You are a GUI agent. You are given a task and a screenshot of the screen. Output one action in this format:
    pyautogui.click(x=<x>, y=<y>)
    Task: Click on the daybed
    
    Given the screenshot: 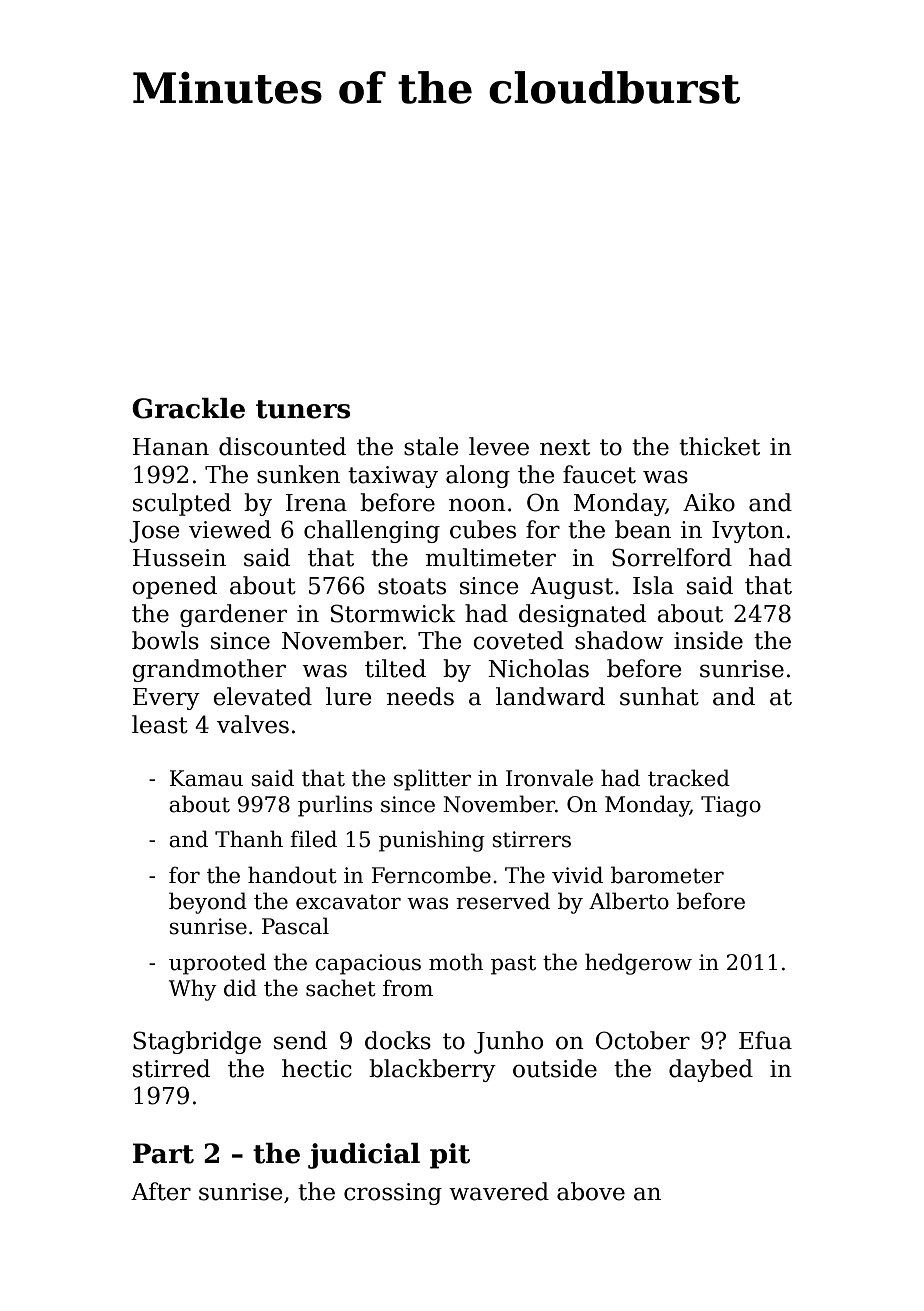 What is the action you would take?
    pyautogui.click(x=711, y=1070)
